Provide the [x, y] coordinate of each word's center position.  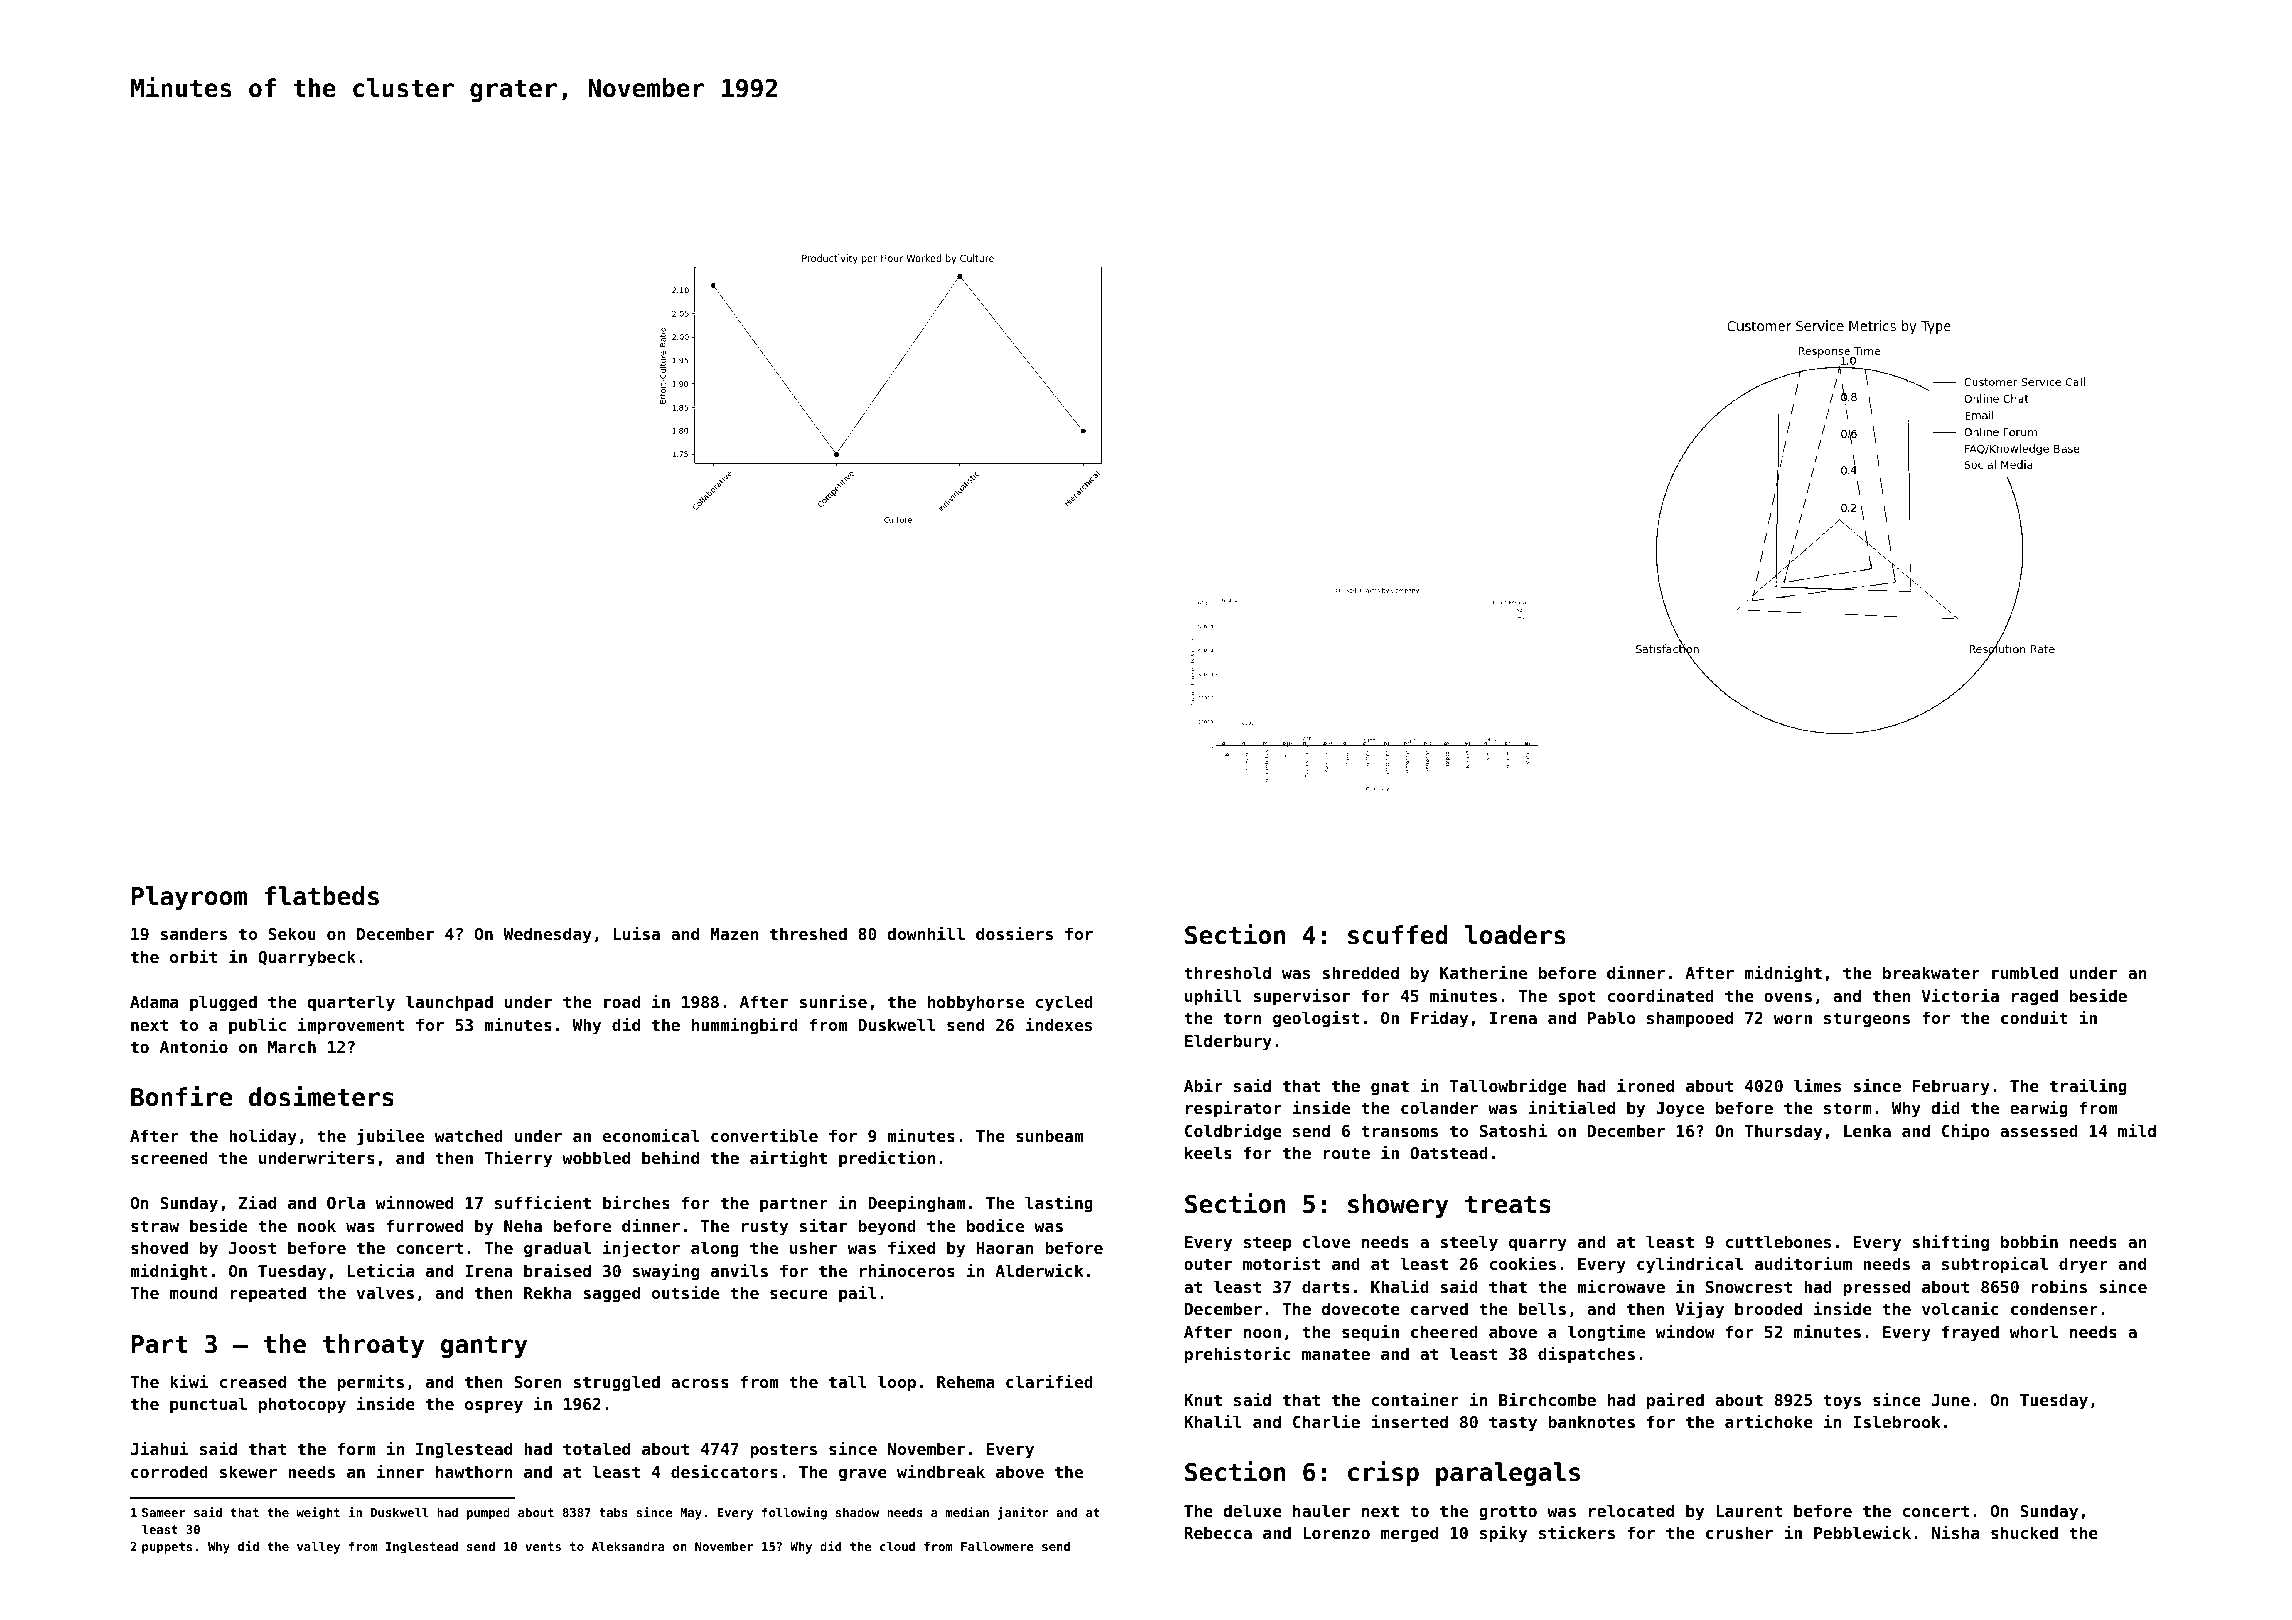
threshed [808, 933]
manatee [1336, 1354]
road [622, 1001]
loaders [1515, 935]
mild [2137, 1130]
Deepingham [916, 1204]
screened [169, 1157]
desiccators [724, 1471]
